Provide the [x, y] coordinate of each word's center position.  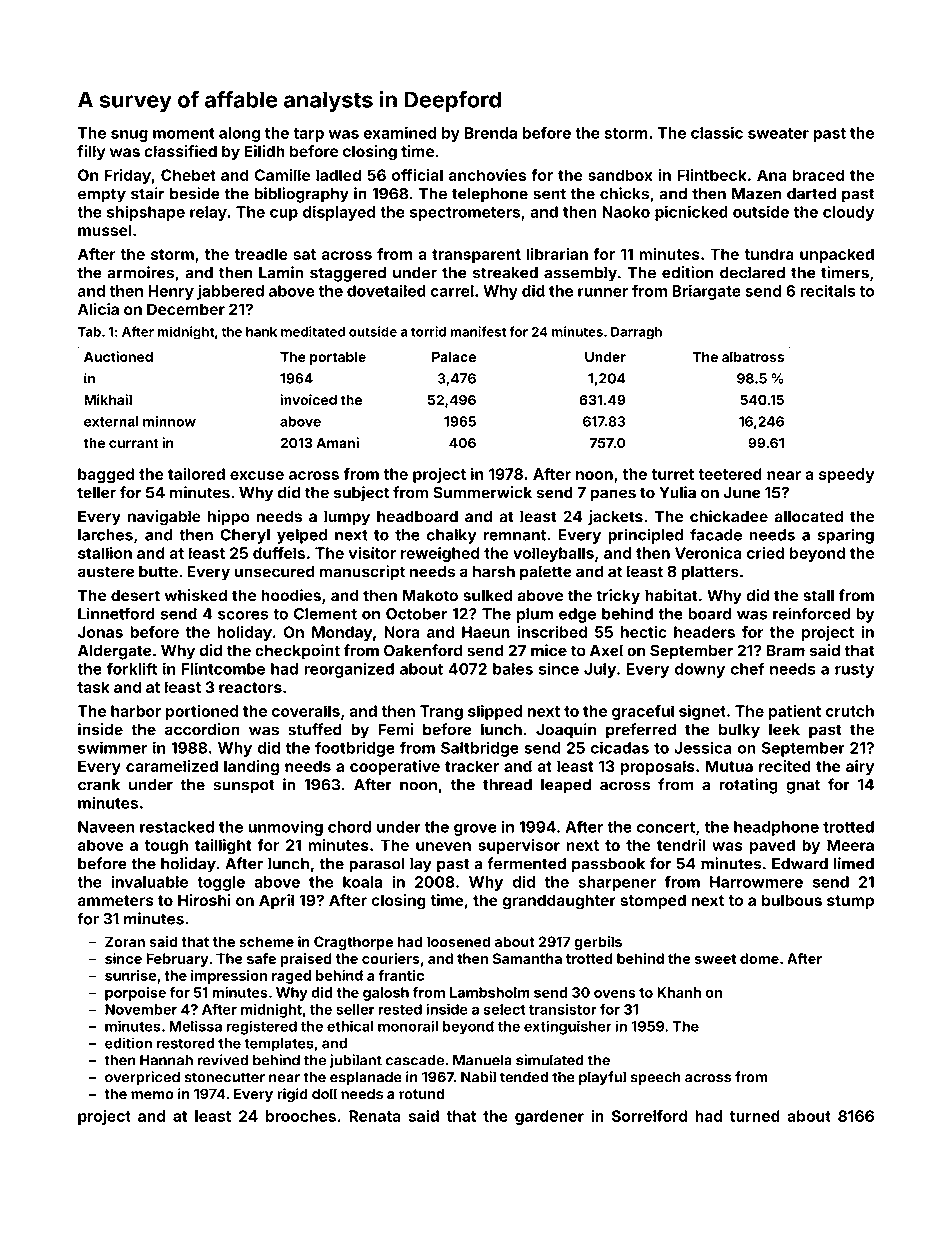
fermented [526, 863]
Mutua [729, 766]
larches [105, 535]
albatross [753, 356]
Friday [128, 176]
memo [152, 1095]
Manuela [482, 1060]
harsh [494, 572]
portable [338, 358]
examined [400, 132]
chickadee [729, 516]
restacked [177, 827]
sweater [778, 133]
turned [755, 1116]
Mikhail [108, 399]
